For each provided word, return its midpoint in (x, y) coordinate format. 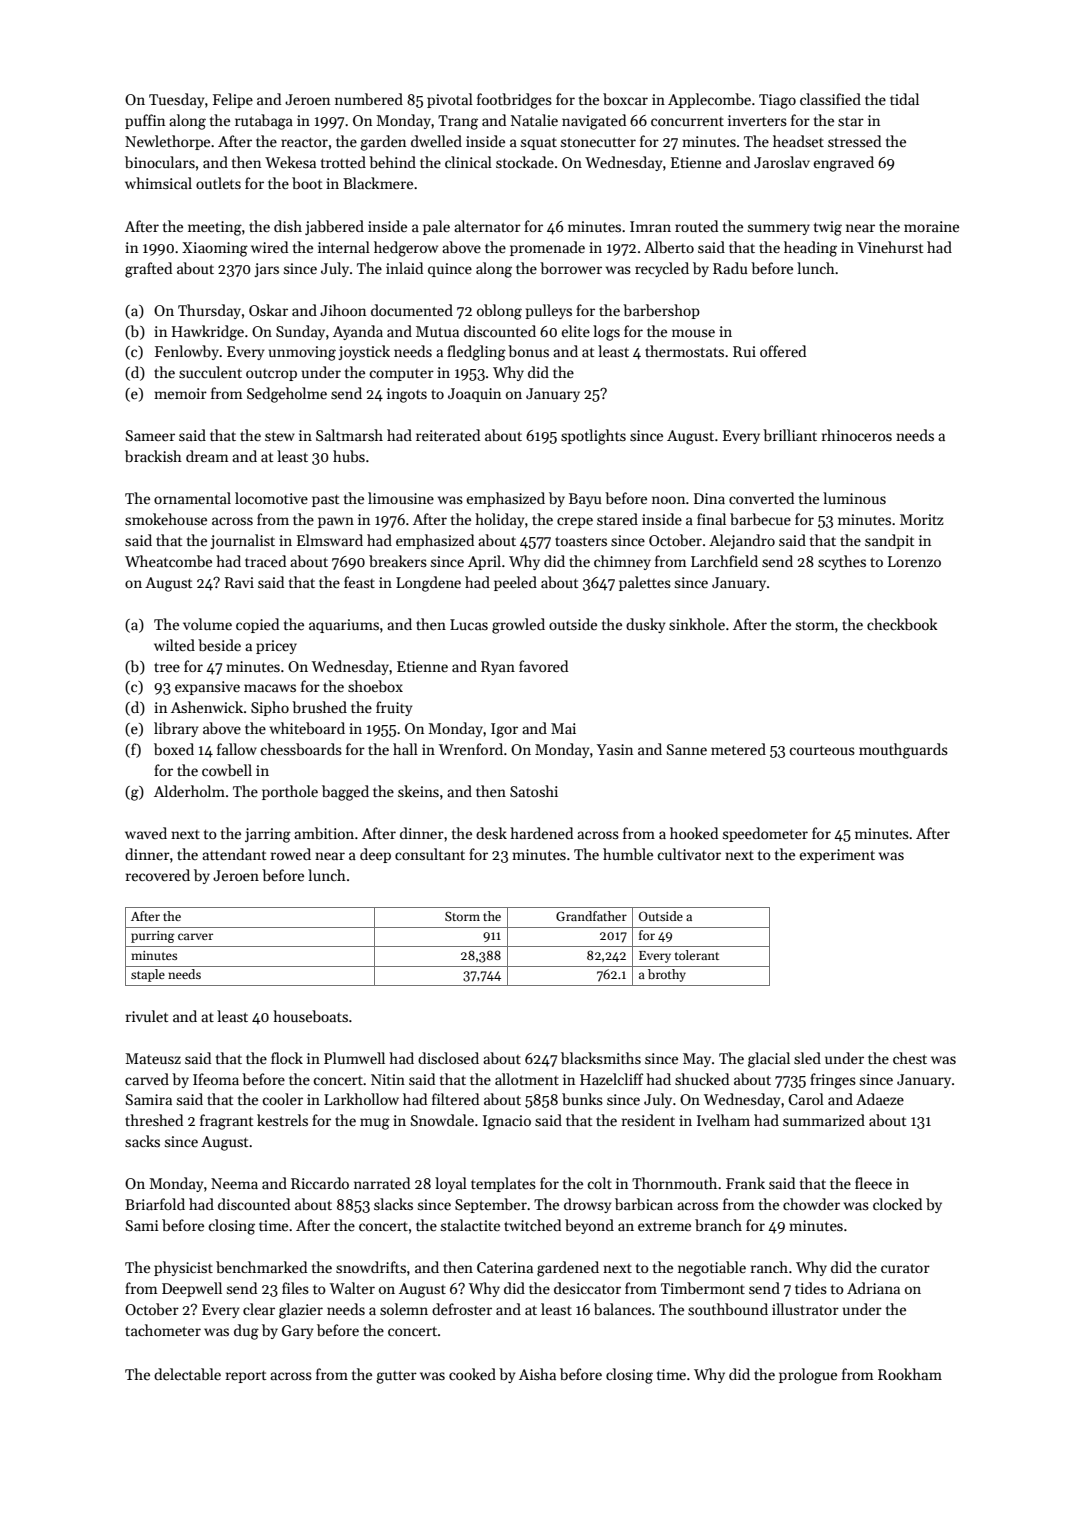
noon (668, 500)
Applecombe (709, 100)
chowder (811, 1204)
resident (648, 1120)
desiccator (587, 1288)
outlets (218, 183)
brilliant (790, 435)
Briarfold (155, 1204)
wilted (174, 645)
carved (147, 1079)
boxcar (625, 99)
